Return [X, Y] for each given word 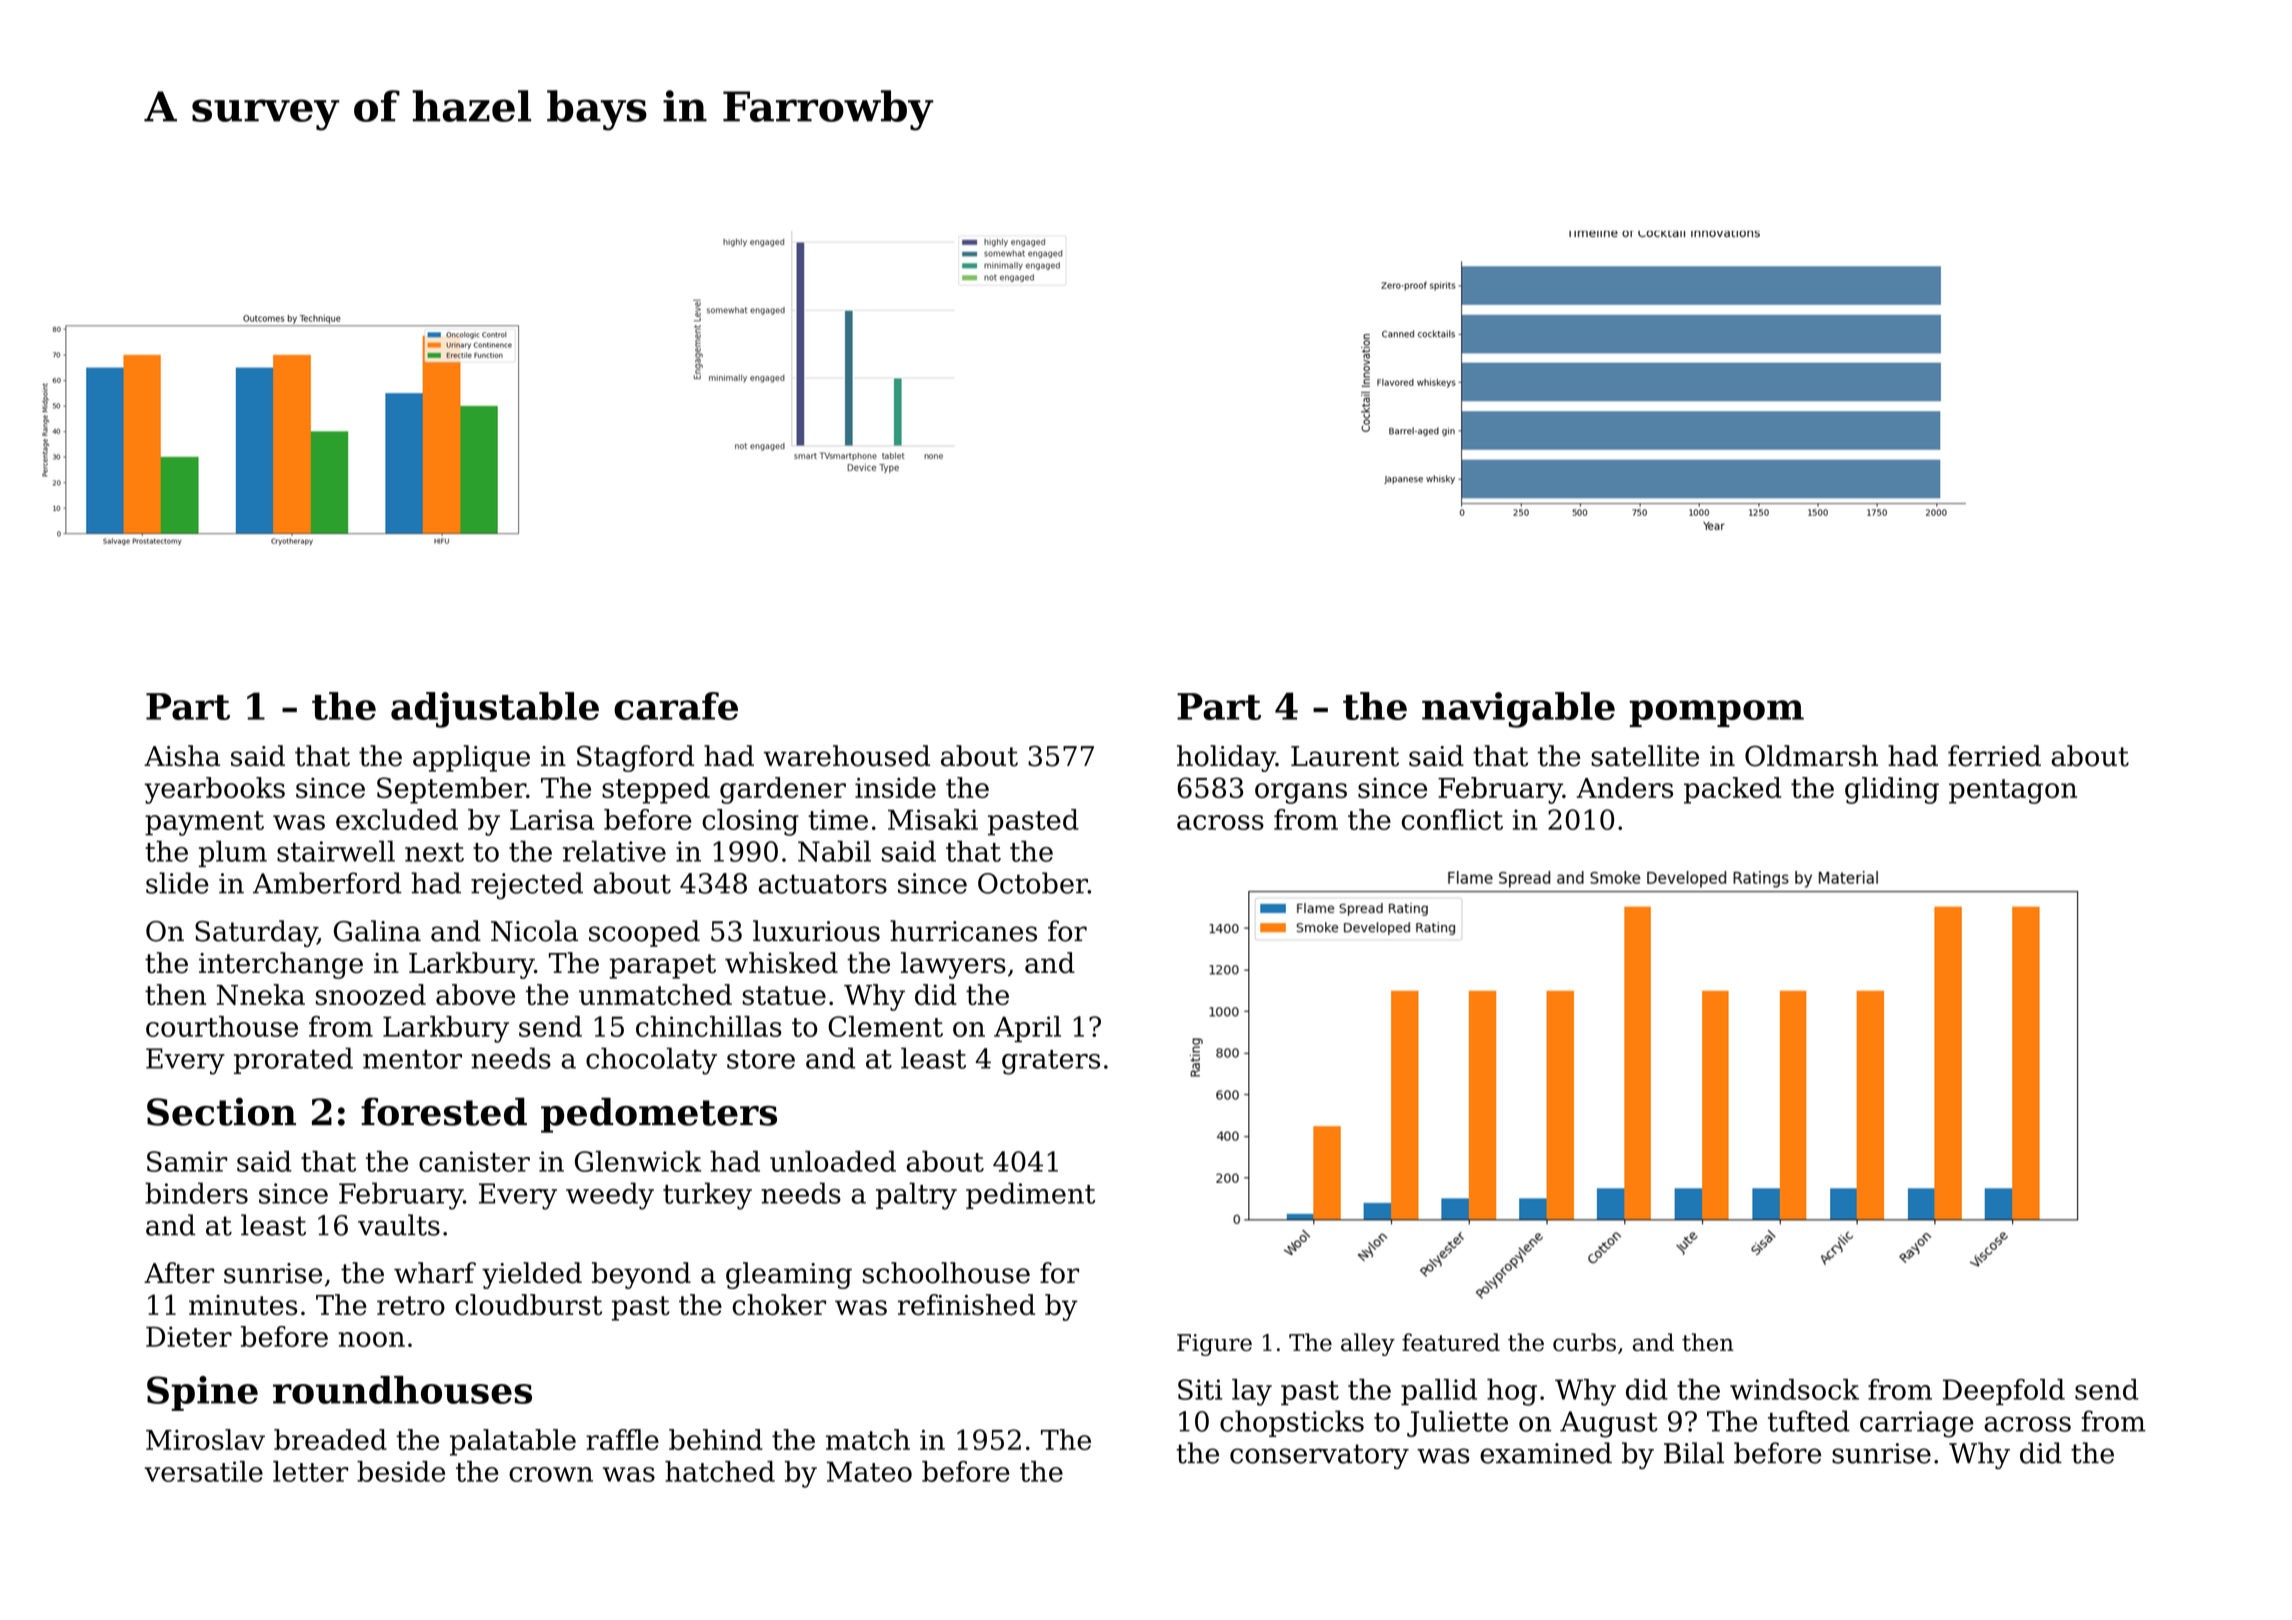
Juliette [1457, 1423]
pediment [1030, 1195]
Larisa [552, 819]
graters [1051, 1062]
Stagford [635, 758]
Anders [1625, 787]
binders [196, 1193]
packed [1732, 790]
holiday [1226, 758]
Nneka [261, 994]
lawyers [953, 965]
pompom [1716, 713]
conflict [1452, 819]
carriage [1917, 1424]
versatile [204, 1471]
